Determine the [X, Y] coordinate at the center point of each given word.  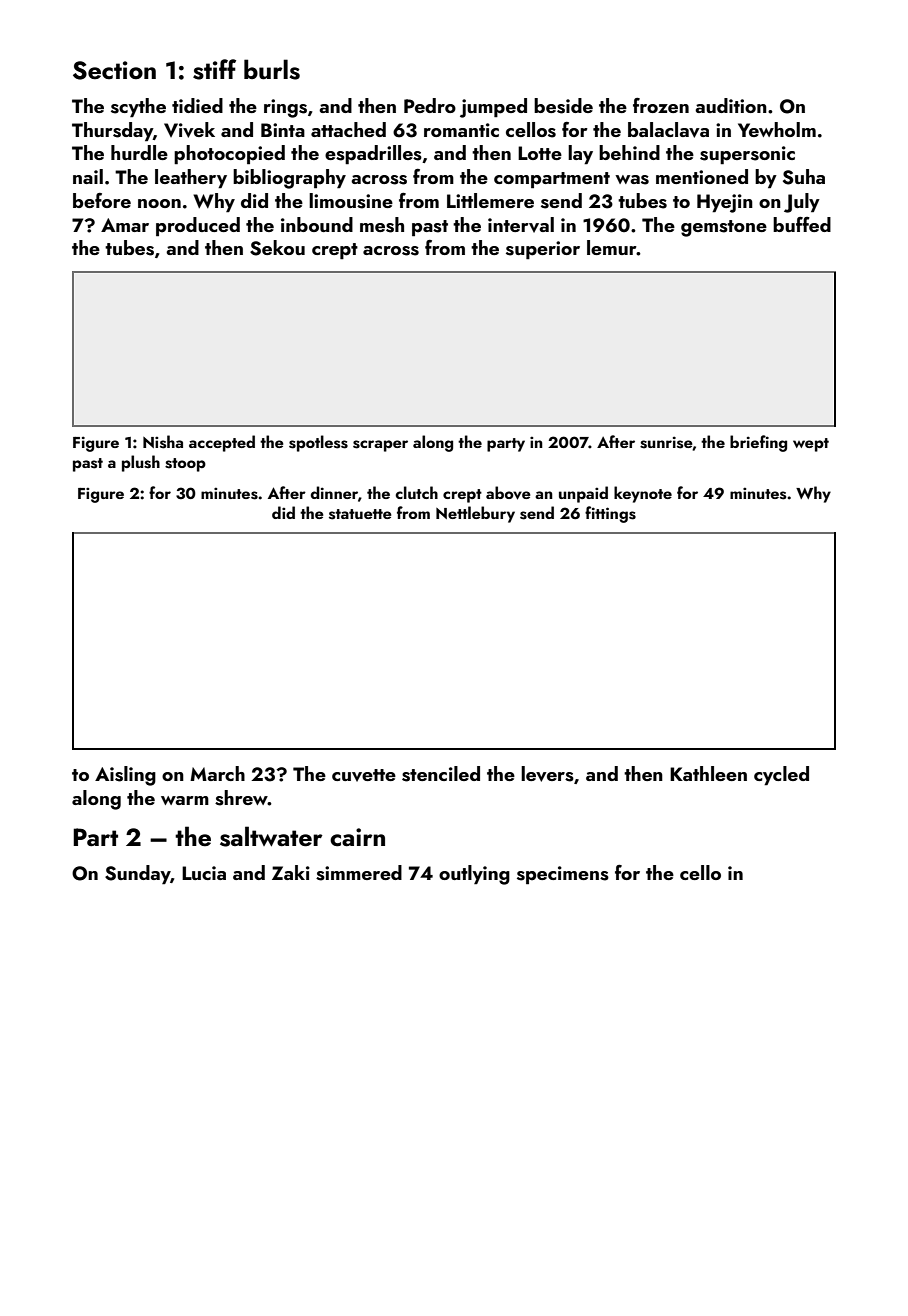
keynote [643, 494]
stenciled [441, 774]
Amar [125, 225]
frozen [661, 105]
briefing [758, 443]
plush [141, 463]
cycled [781, 775]
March [217, 773]
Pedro [430, 105]
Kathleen [708, 773]
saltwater [271, 836]
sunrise [666, 442]
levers [547, 774]
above [508, 493]
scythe [138, 107]
